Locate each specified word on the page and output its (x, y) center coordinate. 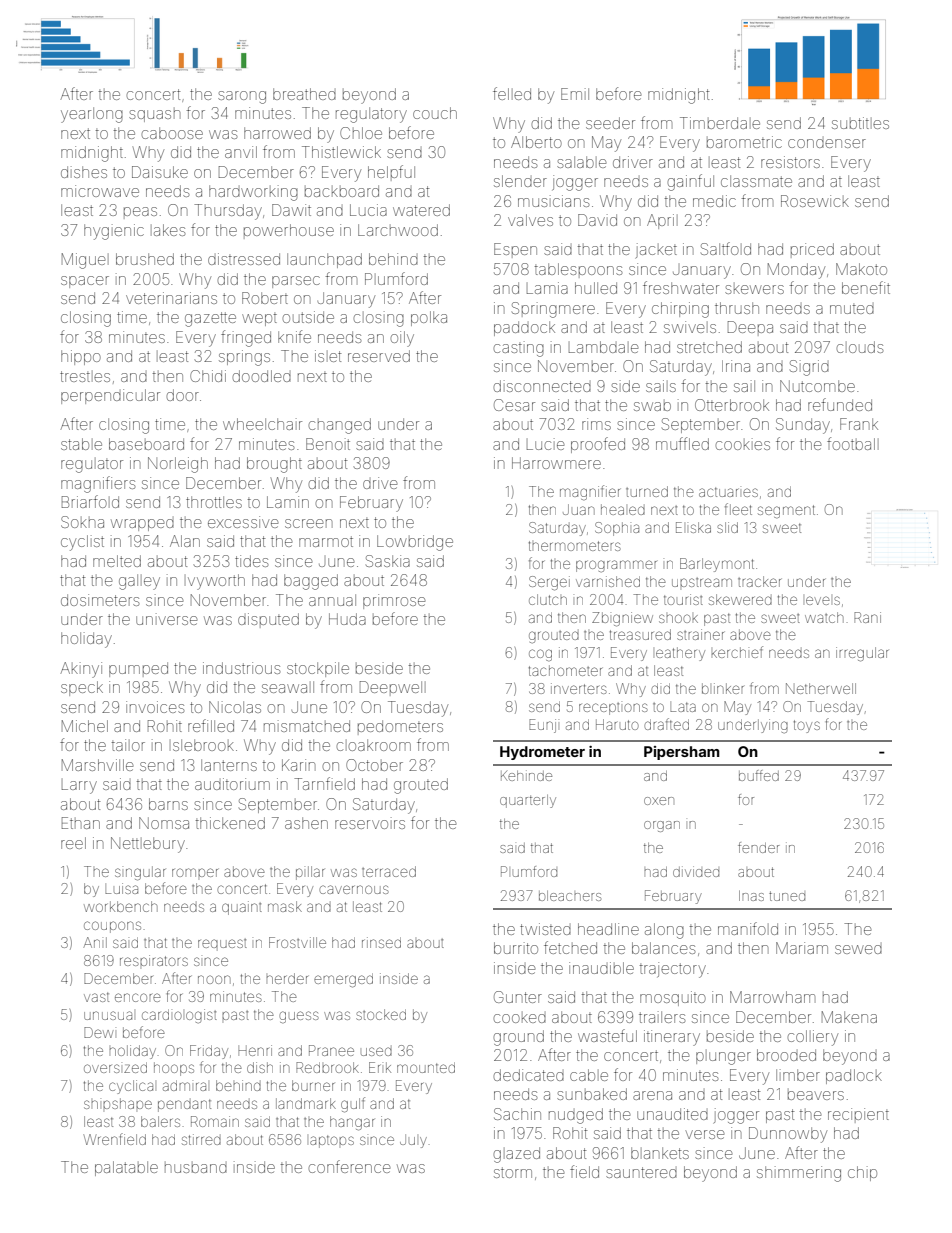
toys (807, 726)
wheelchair (262, 424)
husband (196, 1167)
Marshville (97, 765)
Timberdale (720, 123)
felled (512, 93)
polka (429, 318)
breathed (304, 94)
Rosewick (815, 201)
